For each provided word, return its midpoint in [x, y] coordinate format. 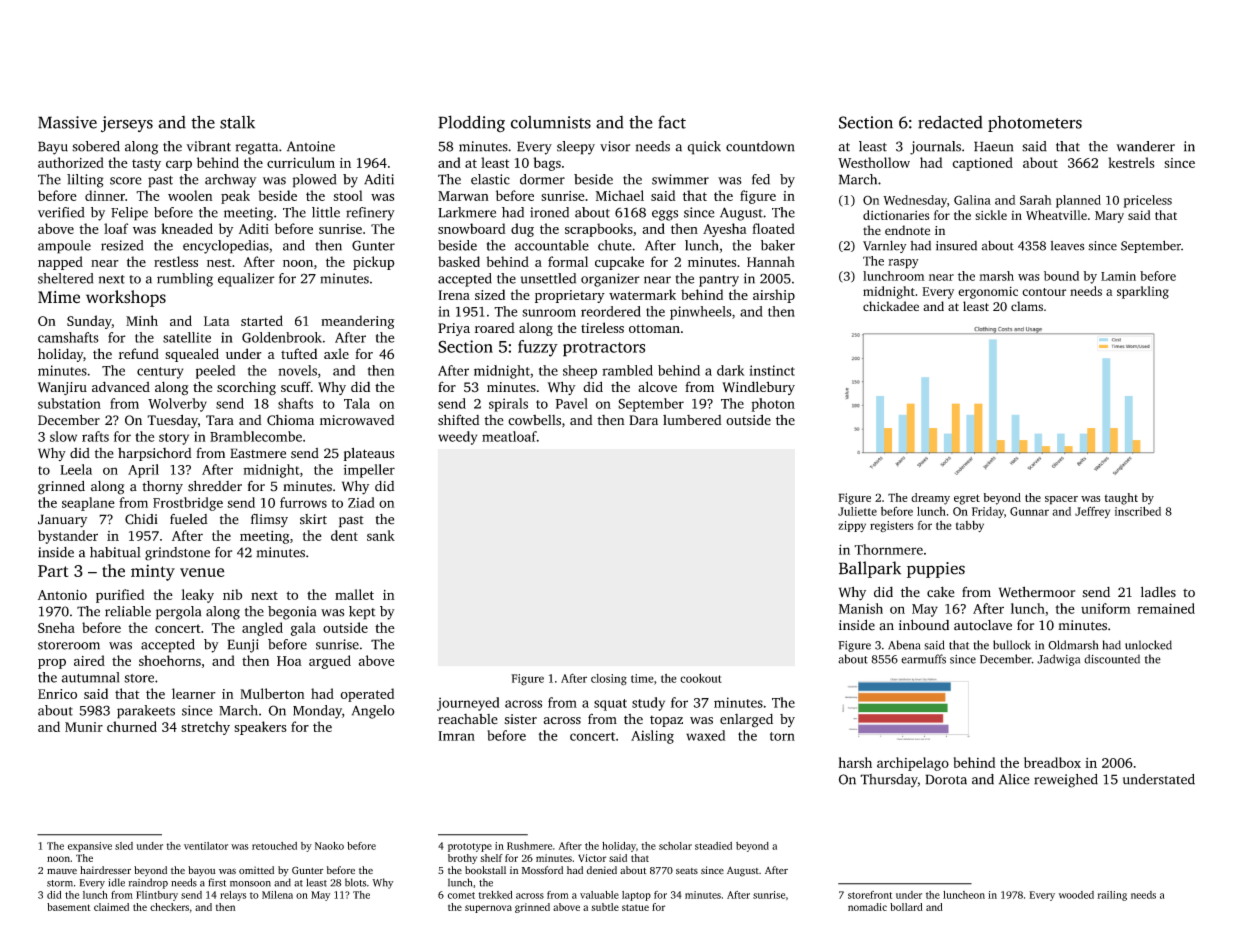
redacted [950, 122]
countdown [760, 146]
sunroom [549, 313]
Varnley [885, 246]
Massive [67, 122]
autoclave [983, 625]
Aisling [652, 737]
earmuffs [923, 659]
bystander [68, 537]
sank [381, 535]
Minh [142, 320]
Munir [84, 727]
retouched [274, 846]
